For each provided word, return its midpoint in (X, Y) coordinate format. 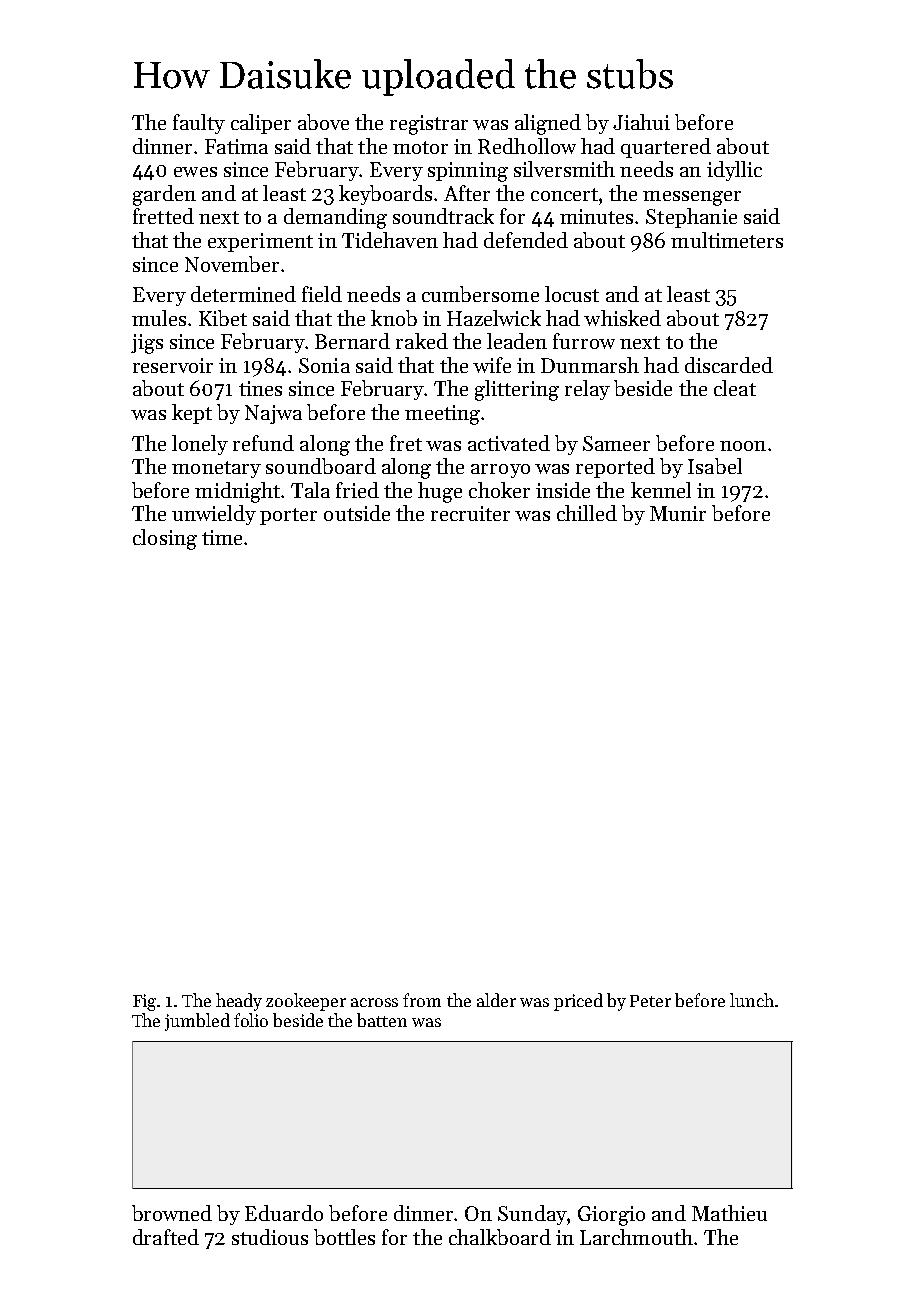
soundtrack (443, 216)
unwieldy (214, 515)
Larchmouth (636, 1237)
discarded (729, 365)
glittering (517, 390)
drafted (166, 1237)
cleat (735, 388)
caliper (261, 124)
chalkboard (500, 1237)
